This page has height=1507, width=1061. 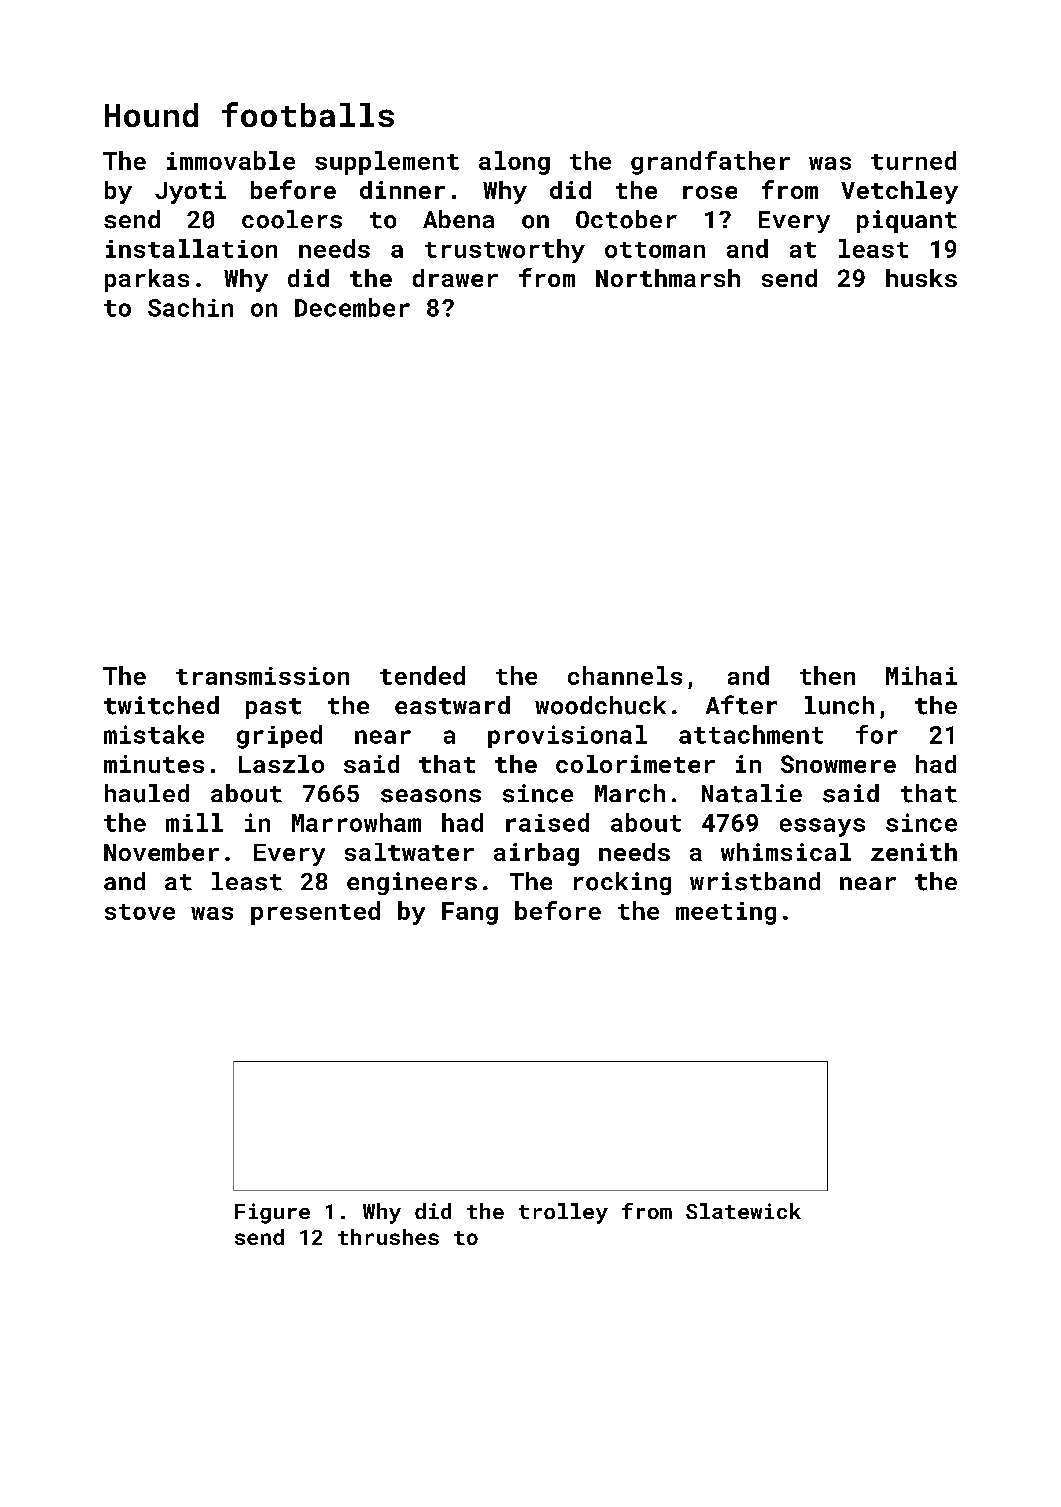 What do you see at coordinates (827, 675) in the page?
I see `then` at bounding box center [827, 675].
